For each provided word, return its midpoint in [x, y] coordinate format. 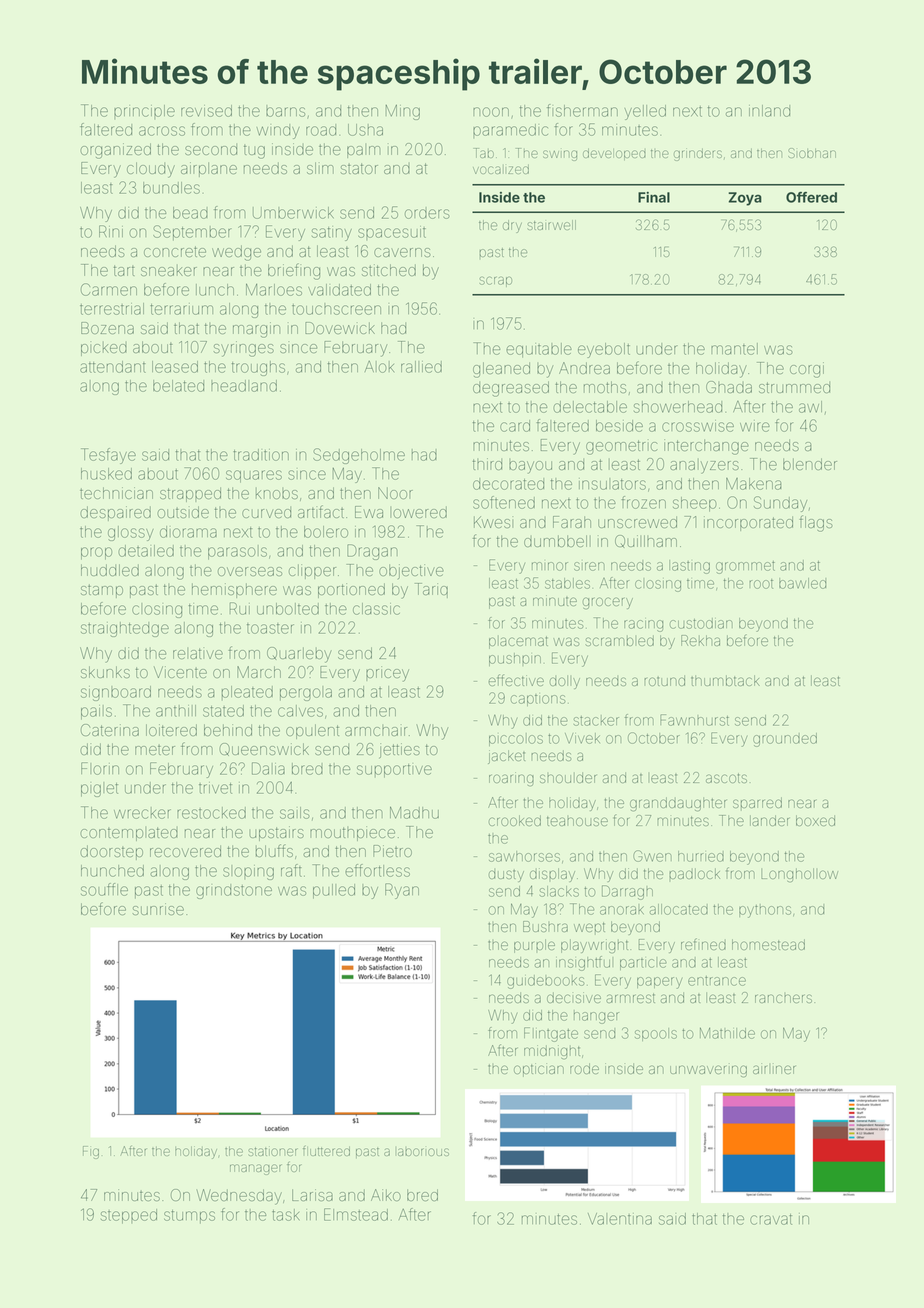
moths [605, 387]
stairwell [551, 225]
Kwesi [493, 522]
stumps [189, 1217]
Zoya [745, 199]
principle [144, 112]
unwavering [708, 1071]
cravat [771, 1219]
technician [116, 493]
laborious [423, 1152]
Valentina [620, 1219]
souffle [104, 889]
